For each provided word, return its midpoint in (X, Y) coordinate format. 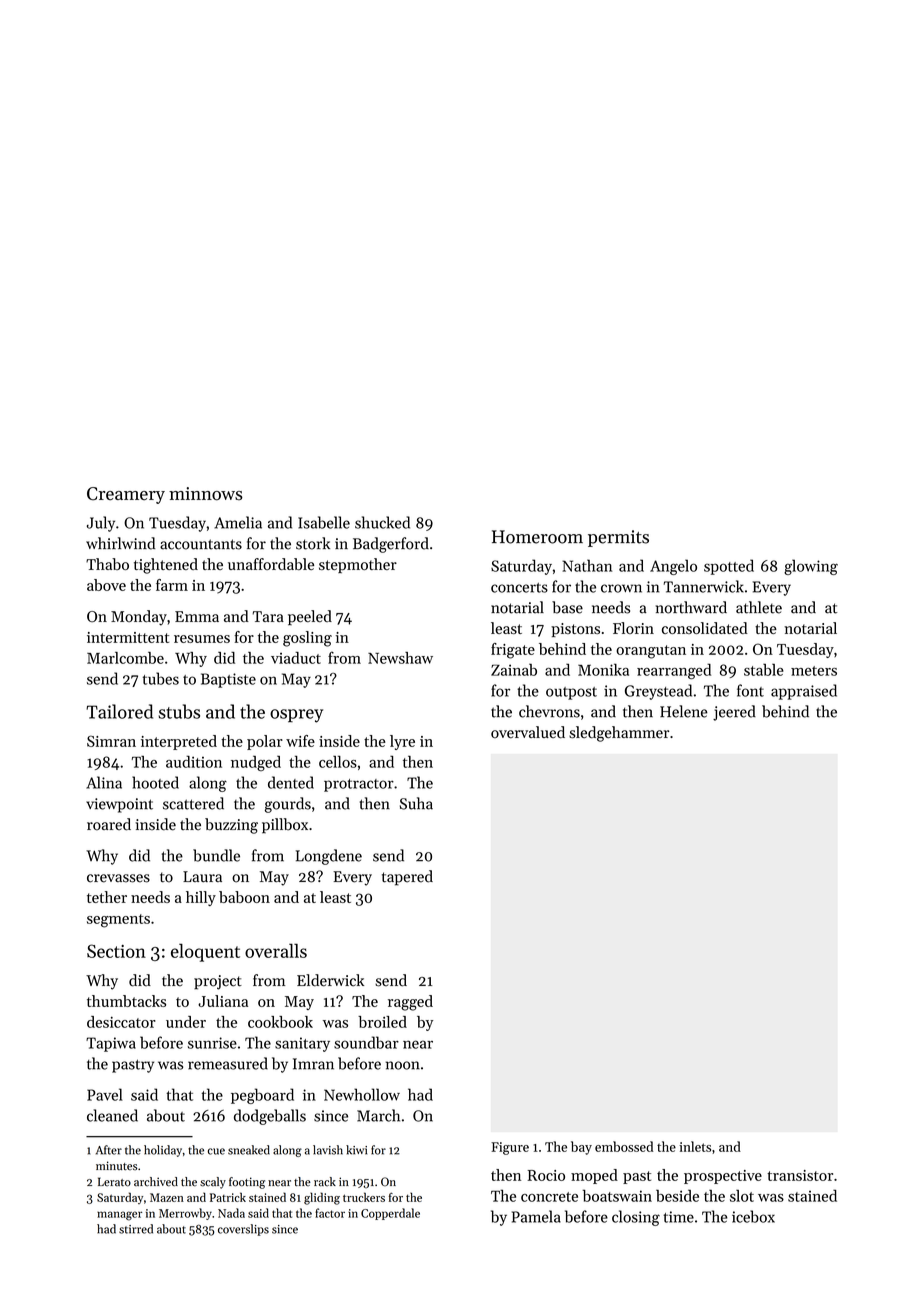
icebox (753, 1216)
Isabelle (324, 522)
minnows (206, 494)
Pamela (536, 1216)
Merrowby (185, 1214)
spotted (729, 567)
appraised (804, 692)
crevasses (118, 878)
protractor (359, 785)
